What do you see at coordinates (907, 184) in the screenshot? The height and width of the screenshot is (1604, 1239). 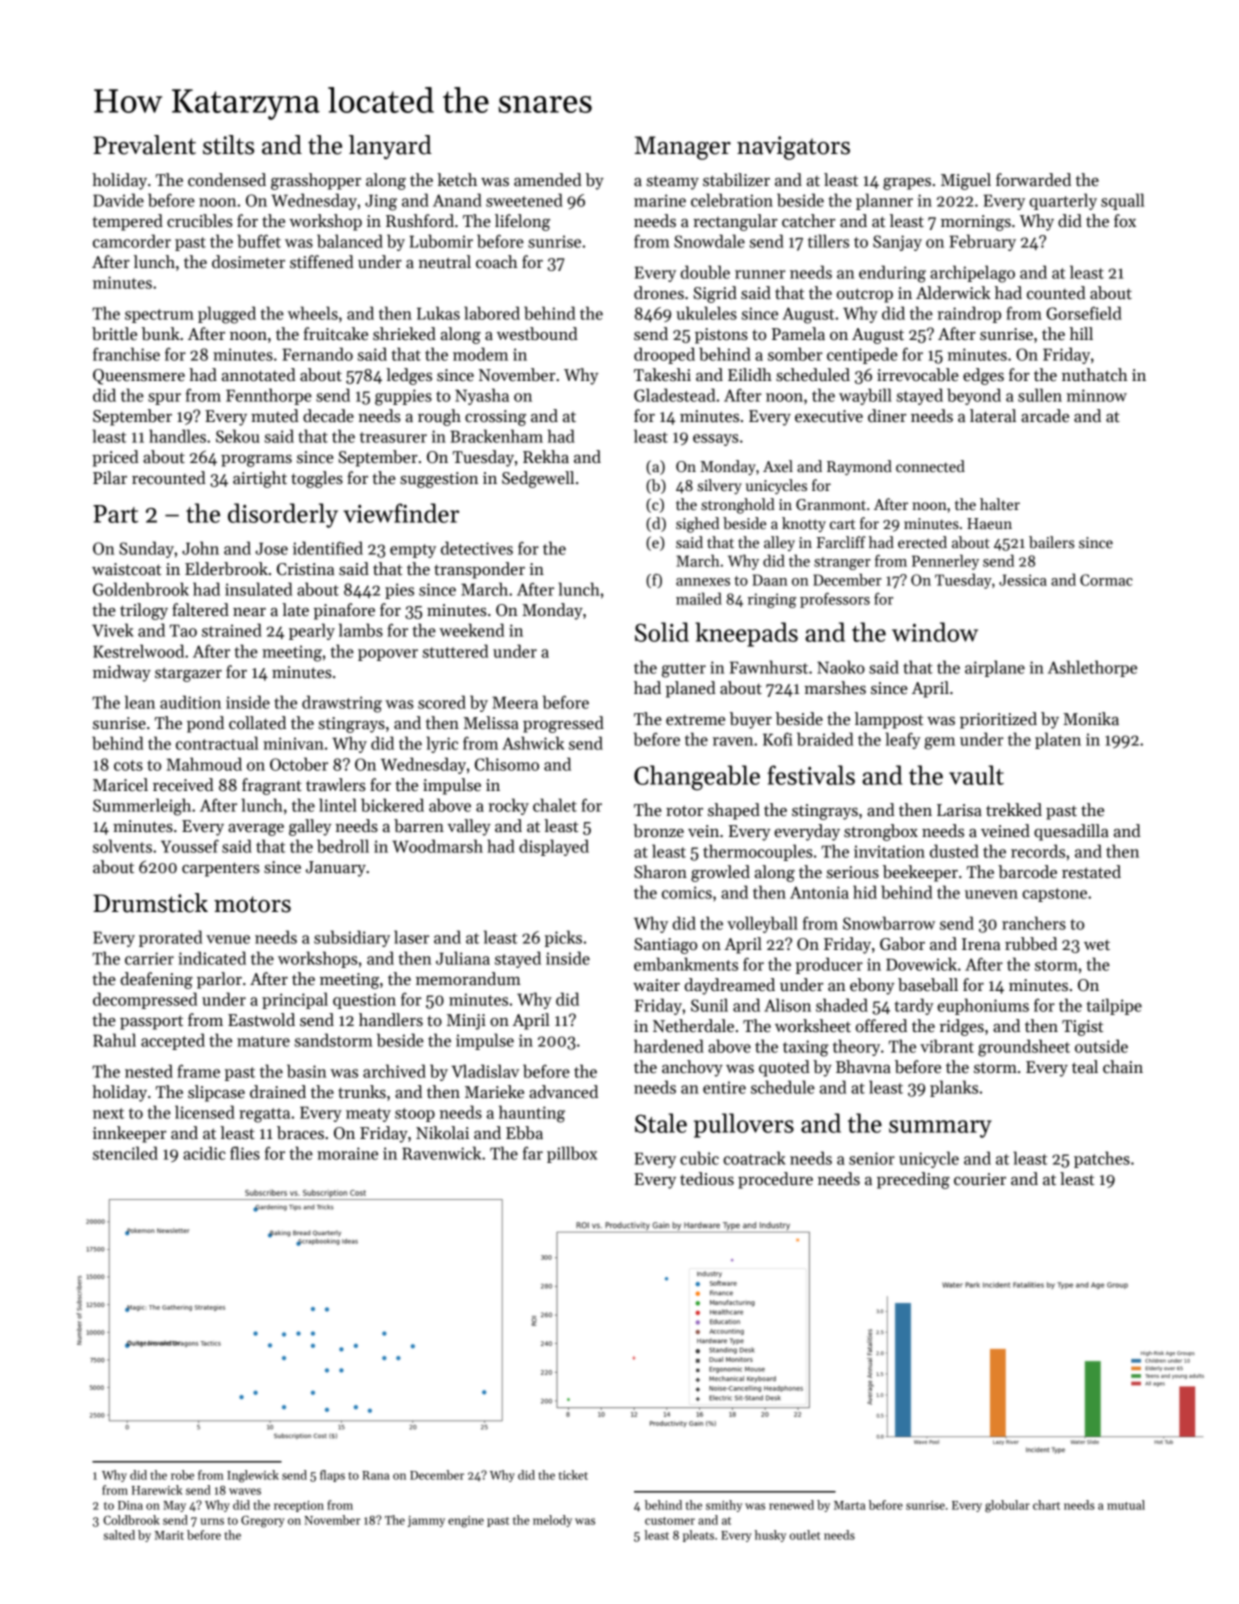 I see `grapes` at bounding box center [907, 184].
